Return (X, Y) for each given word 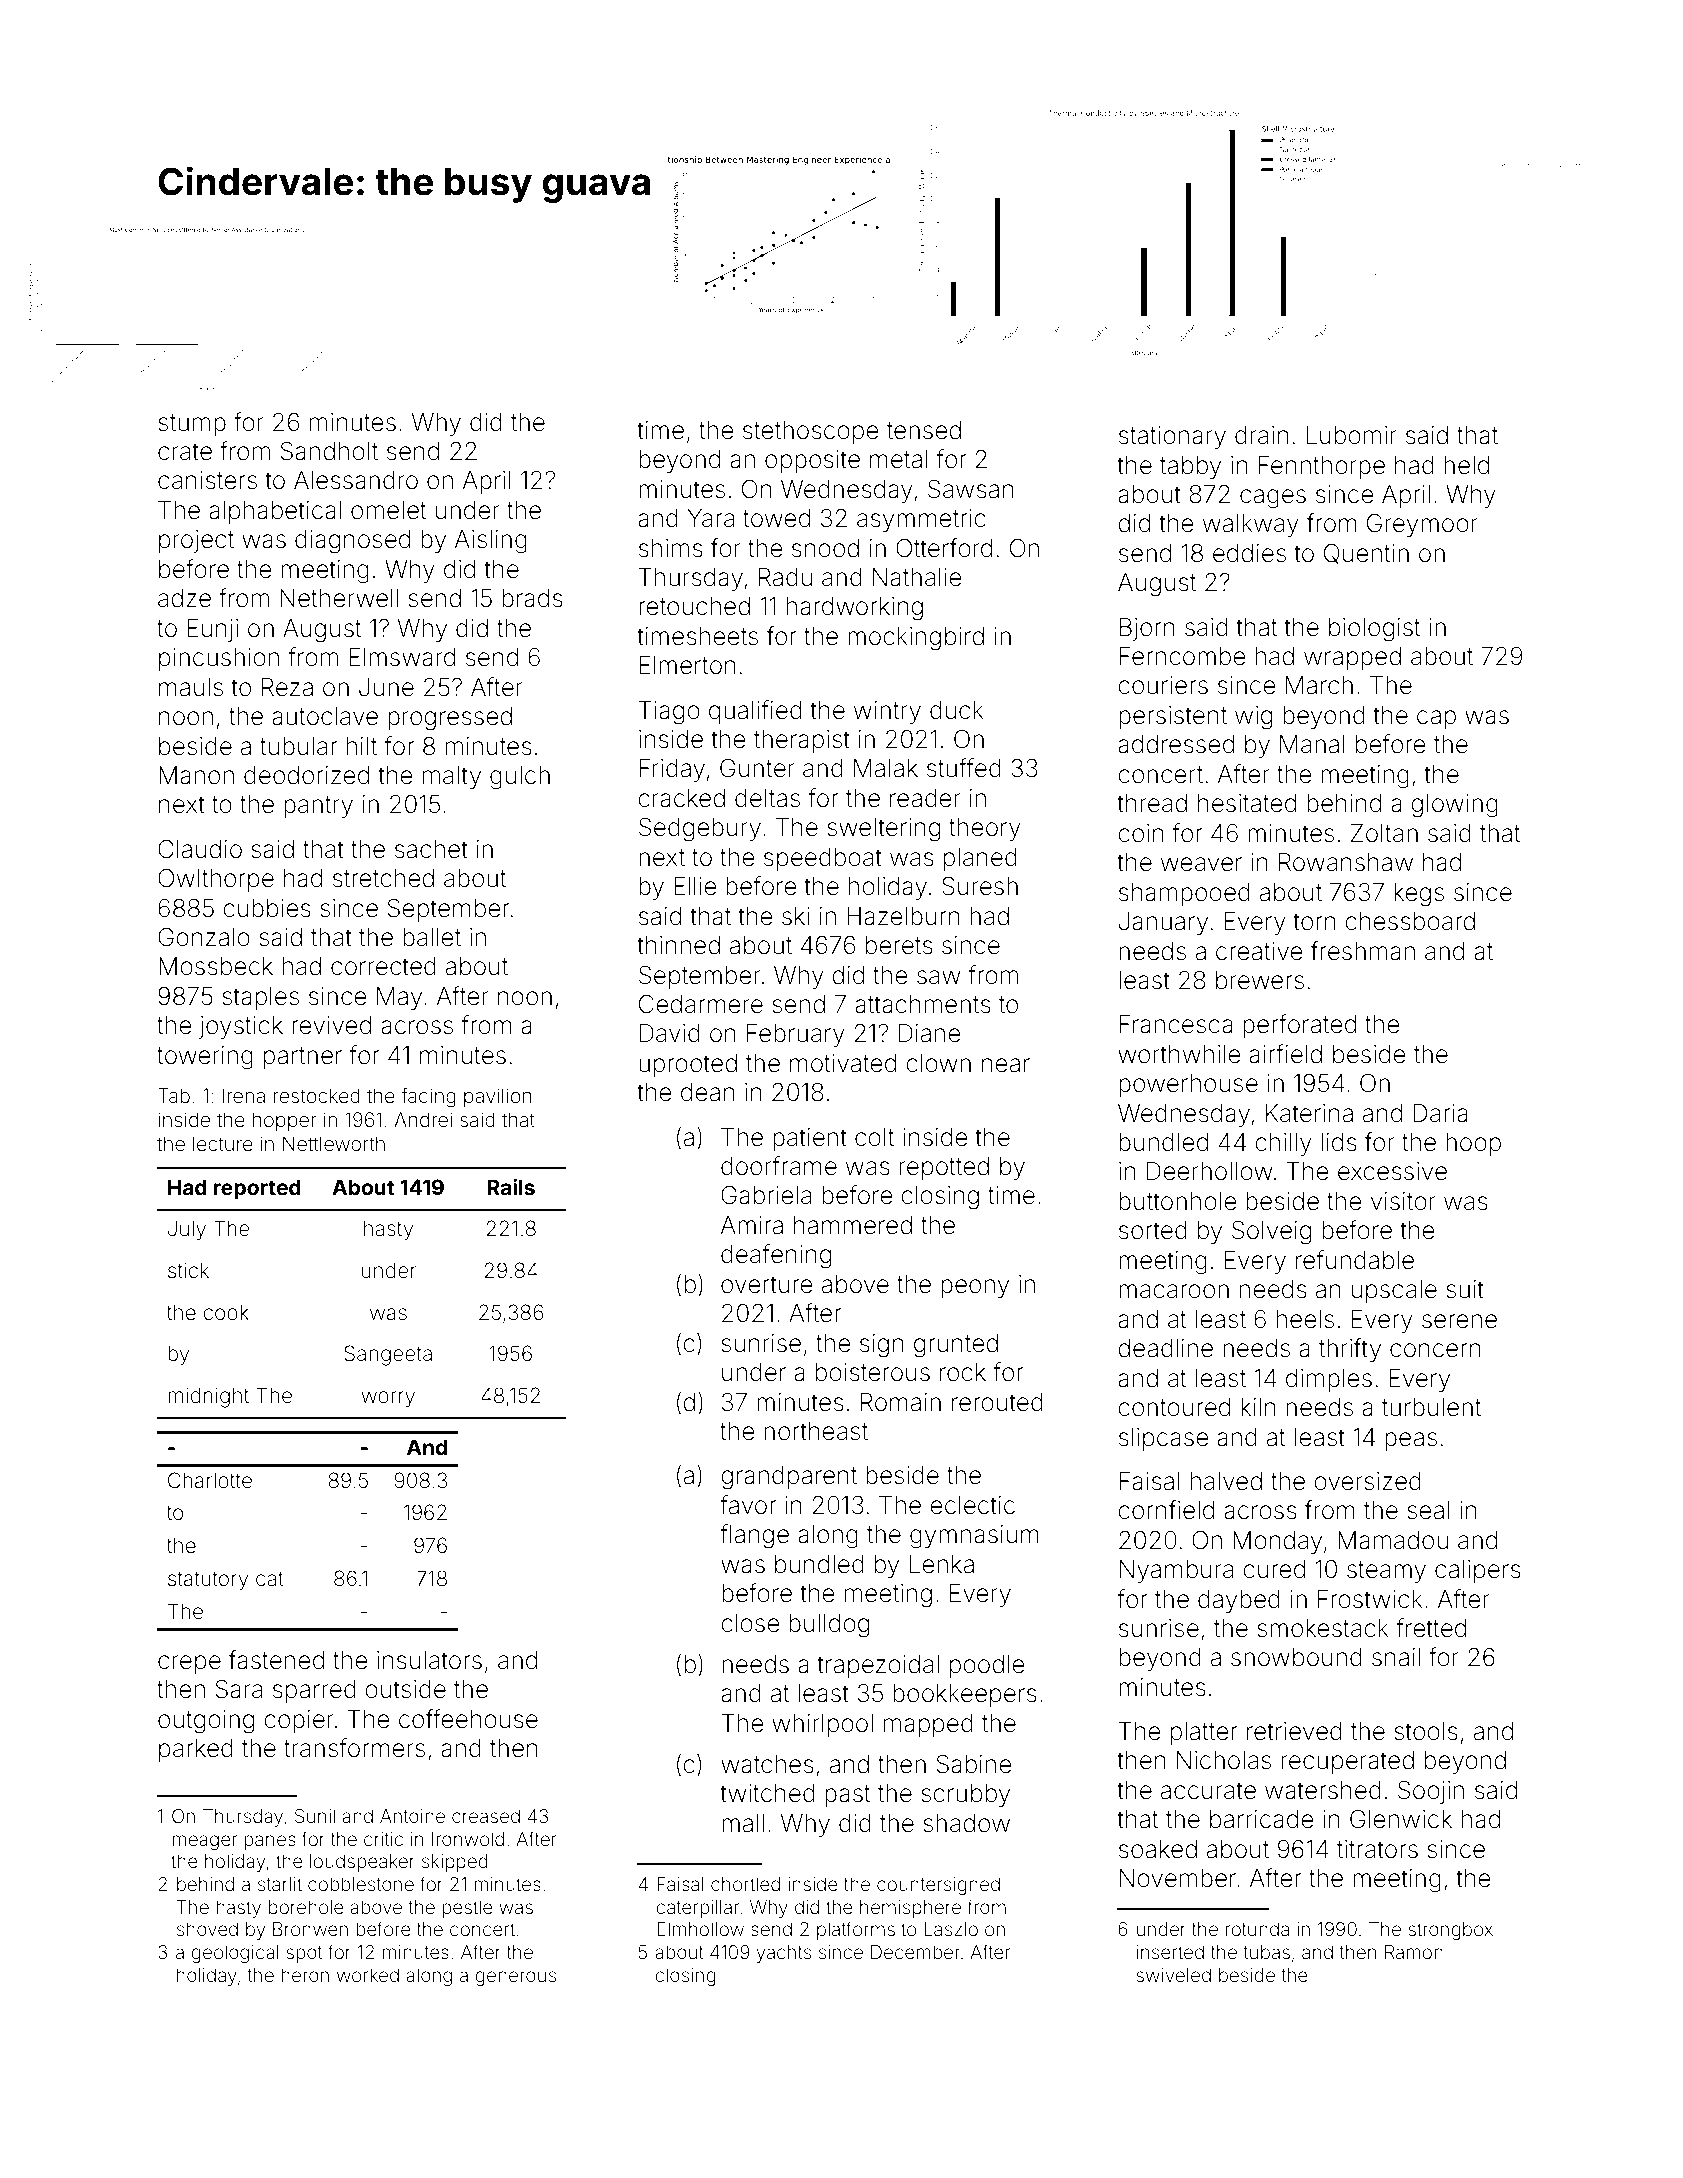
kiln (1258, 1407)
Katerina (1309, 1113)
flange (754, 1536)
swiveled (1174, 1975)
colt (874, 1137)
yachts (783, 1954)
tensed (924, 430)
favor (748, 1505)
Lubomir (1352, 435)
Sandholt (329, 451)
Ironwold (468, 1839)
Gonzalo (204, 937)
